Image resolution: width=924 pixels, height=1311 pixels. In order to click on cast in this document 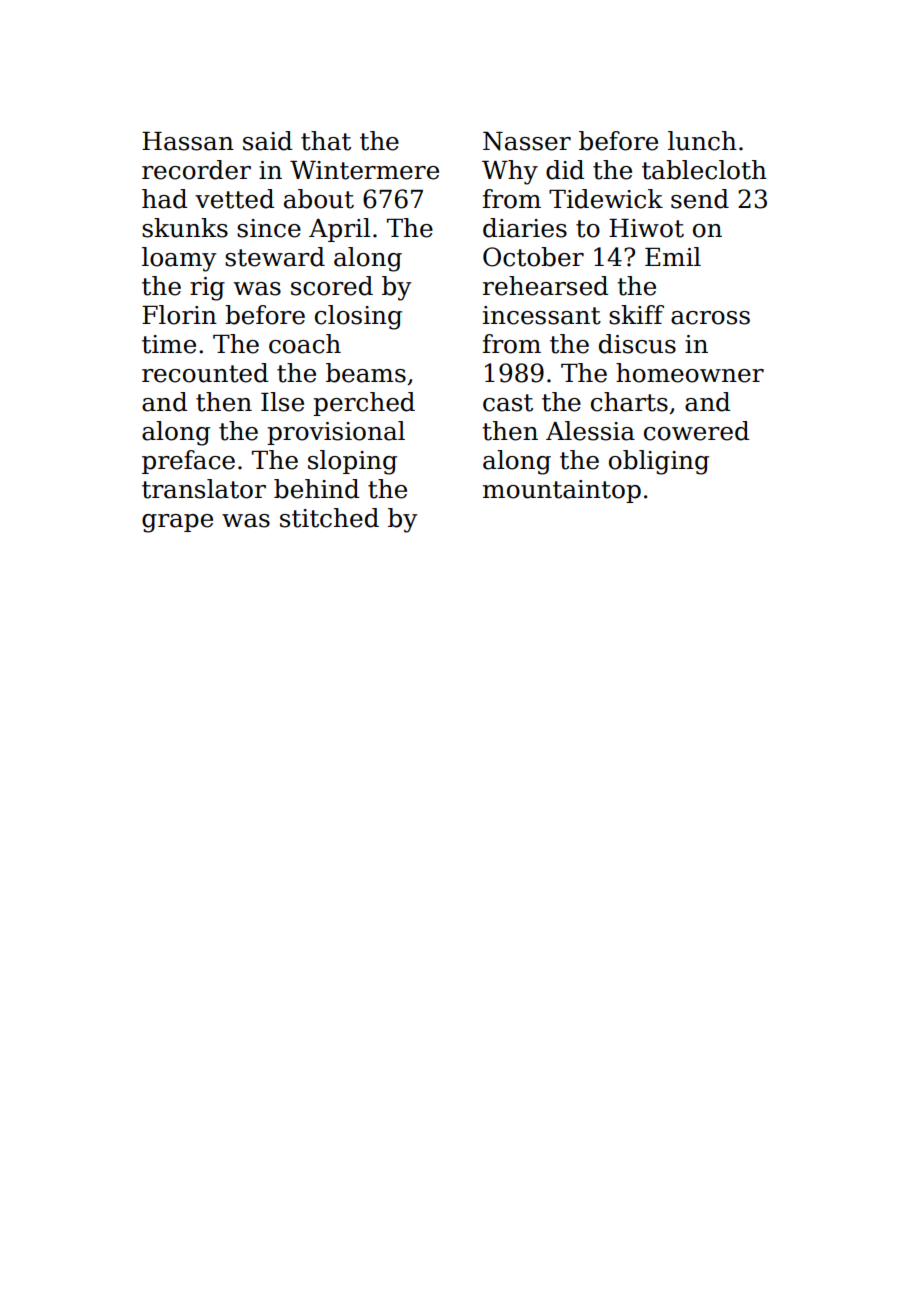, I will do `click(508, 403)`.
